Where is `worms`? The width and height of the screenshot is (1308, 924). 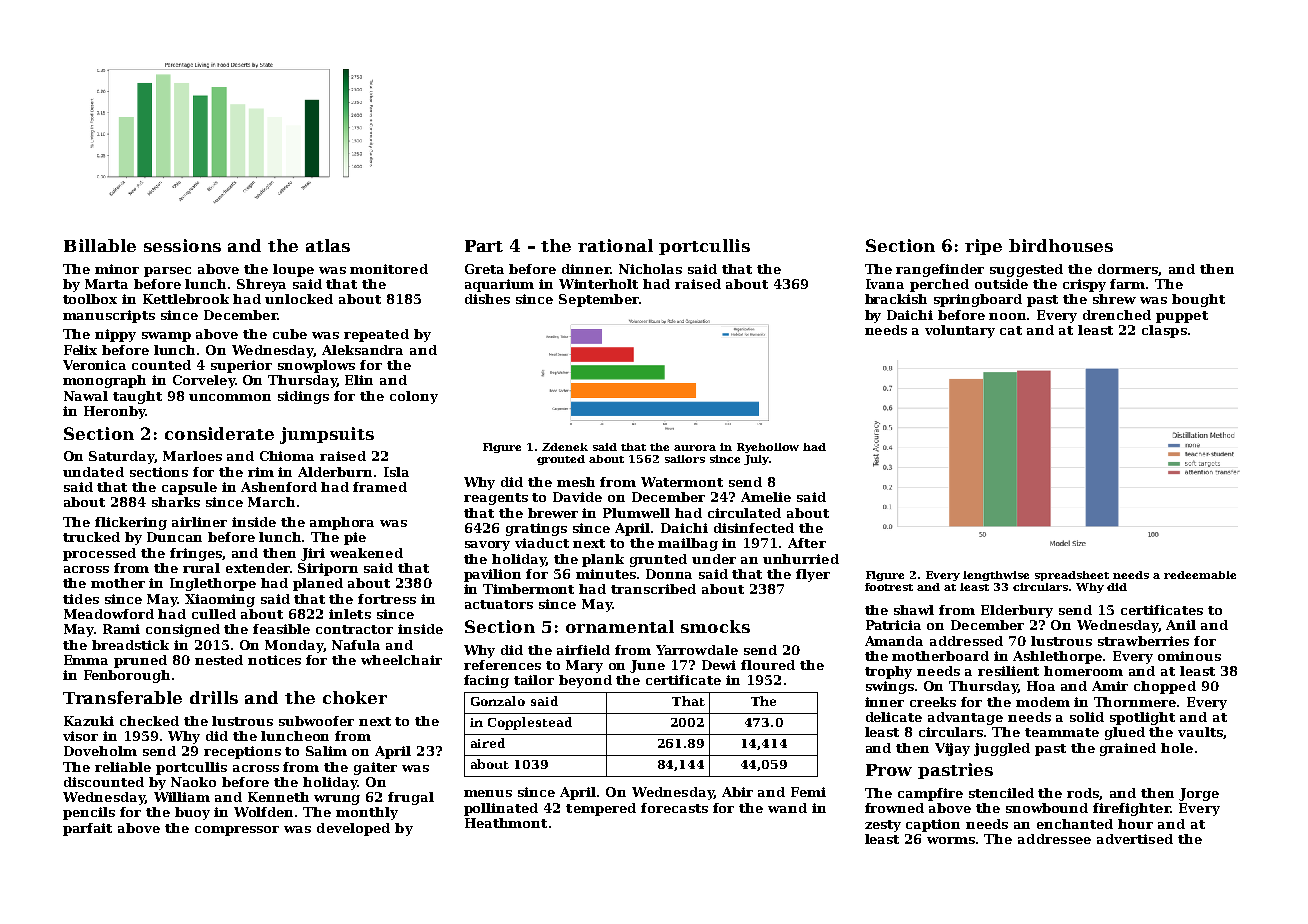 worms is located at coordinates (951, 840).
